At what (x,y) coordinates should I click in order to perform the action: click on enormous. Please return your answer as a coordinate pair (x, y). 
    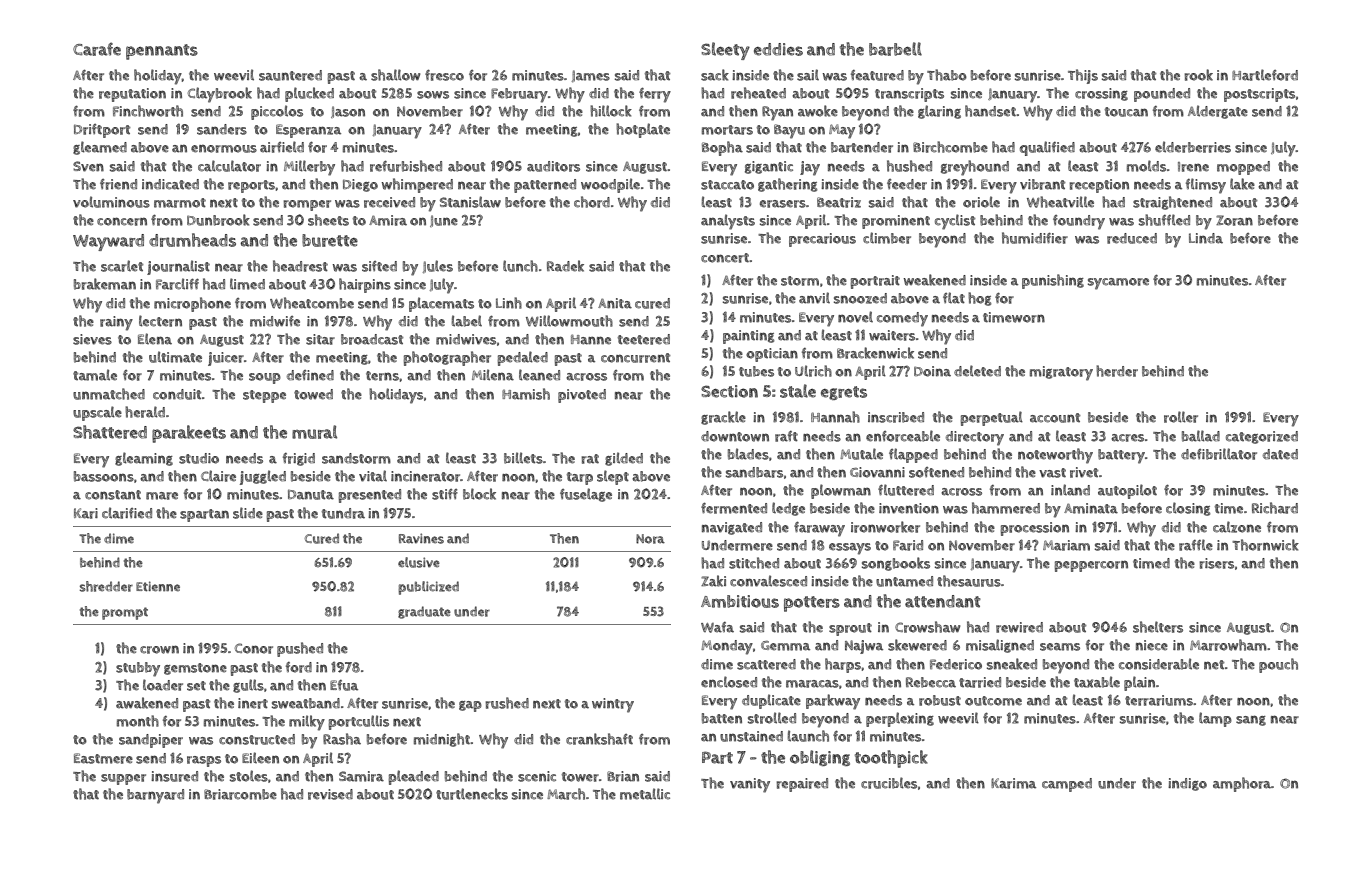
    Looking at the image, I should click on (224, 149).
